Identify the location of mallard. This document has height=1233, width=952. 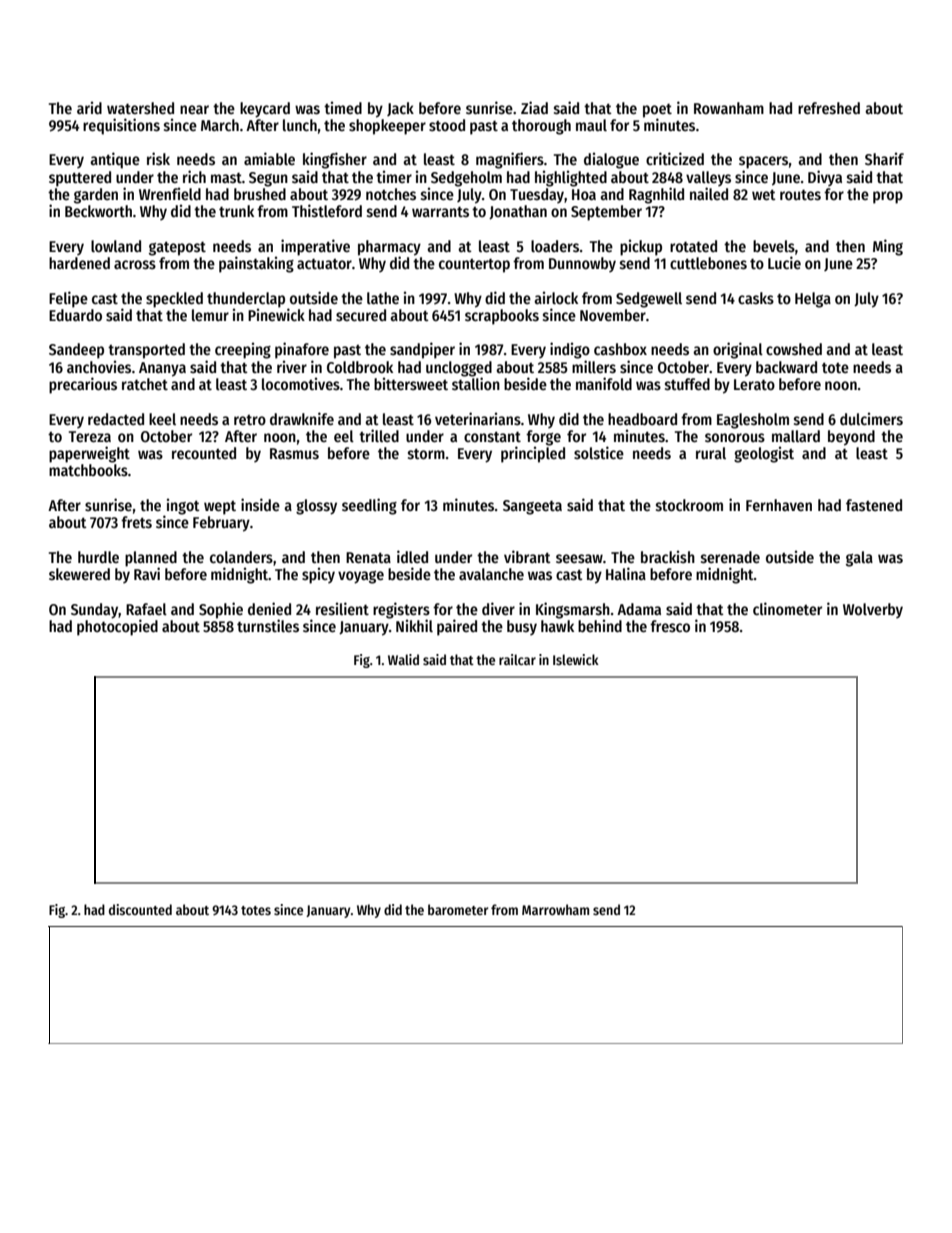
(796, 436).
